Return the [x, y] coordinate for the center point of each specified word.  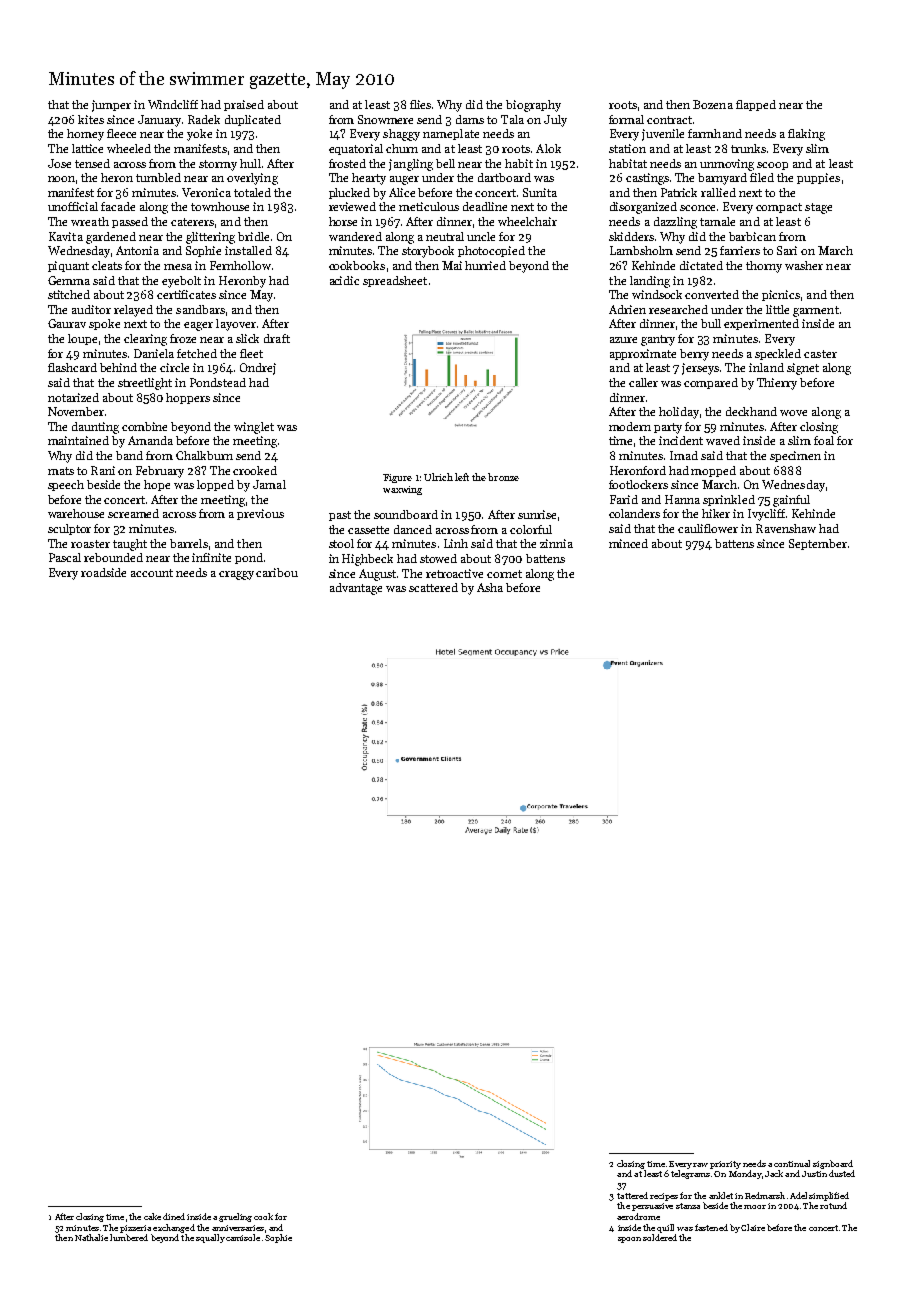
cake [152, 1216]
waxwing [402, 490]
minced [628, 543]
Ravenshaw [786, 528]
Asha [490, 587]
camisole [243, 1237]
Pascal [65, 557]
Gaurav [67, 323]
